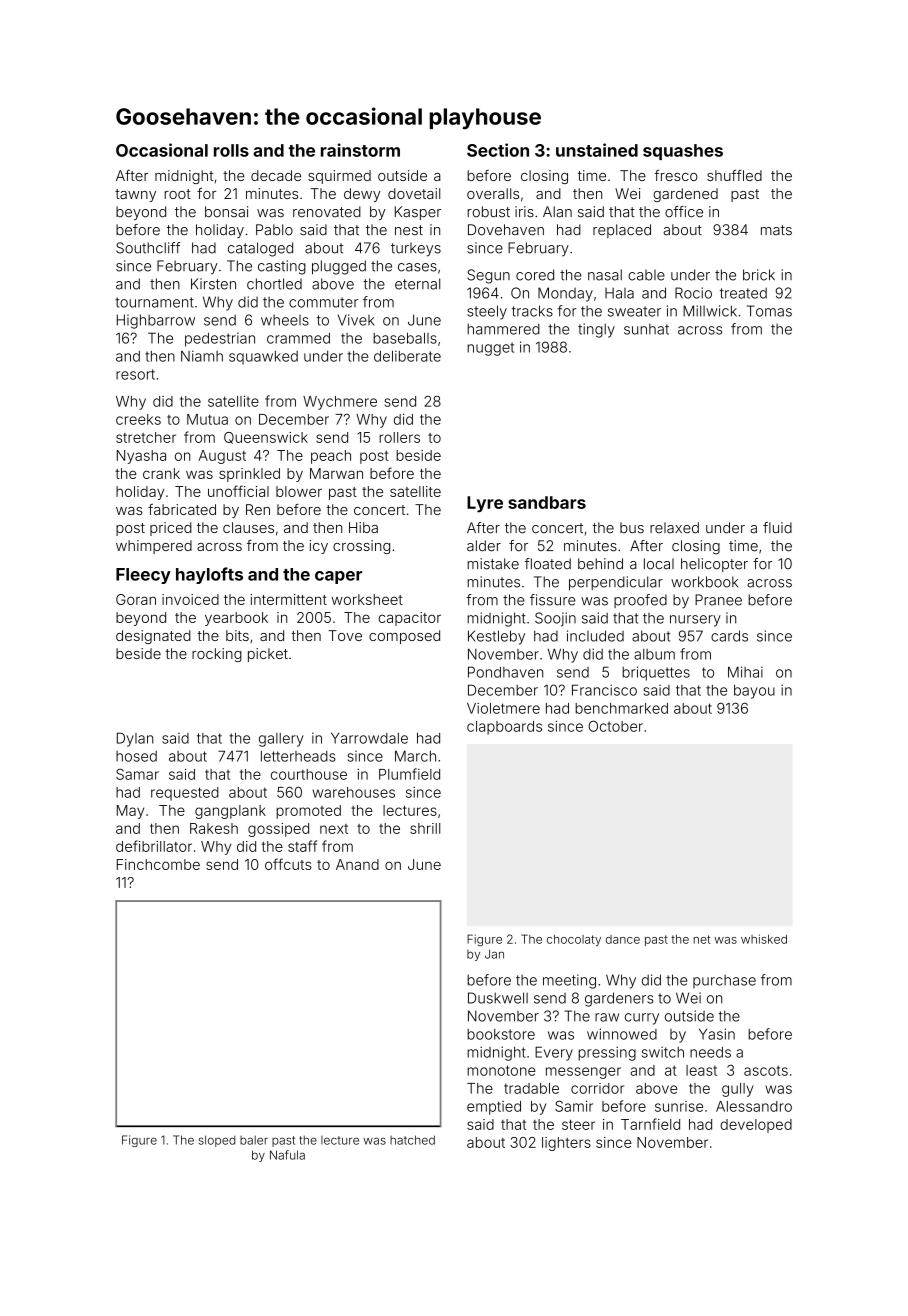 The width and height of the document is (908, 1316). What do you see at coordinates (248, 527) in the document?
I see `clauses` at bounding box center [248, 527].
